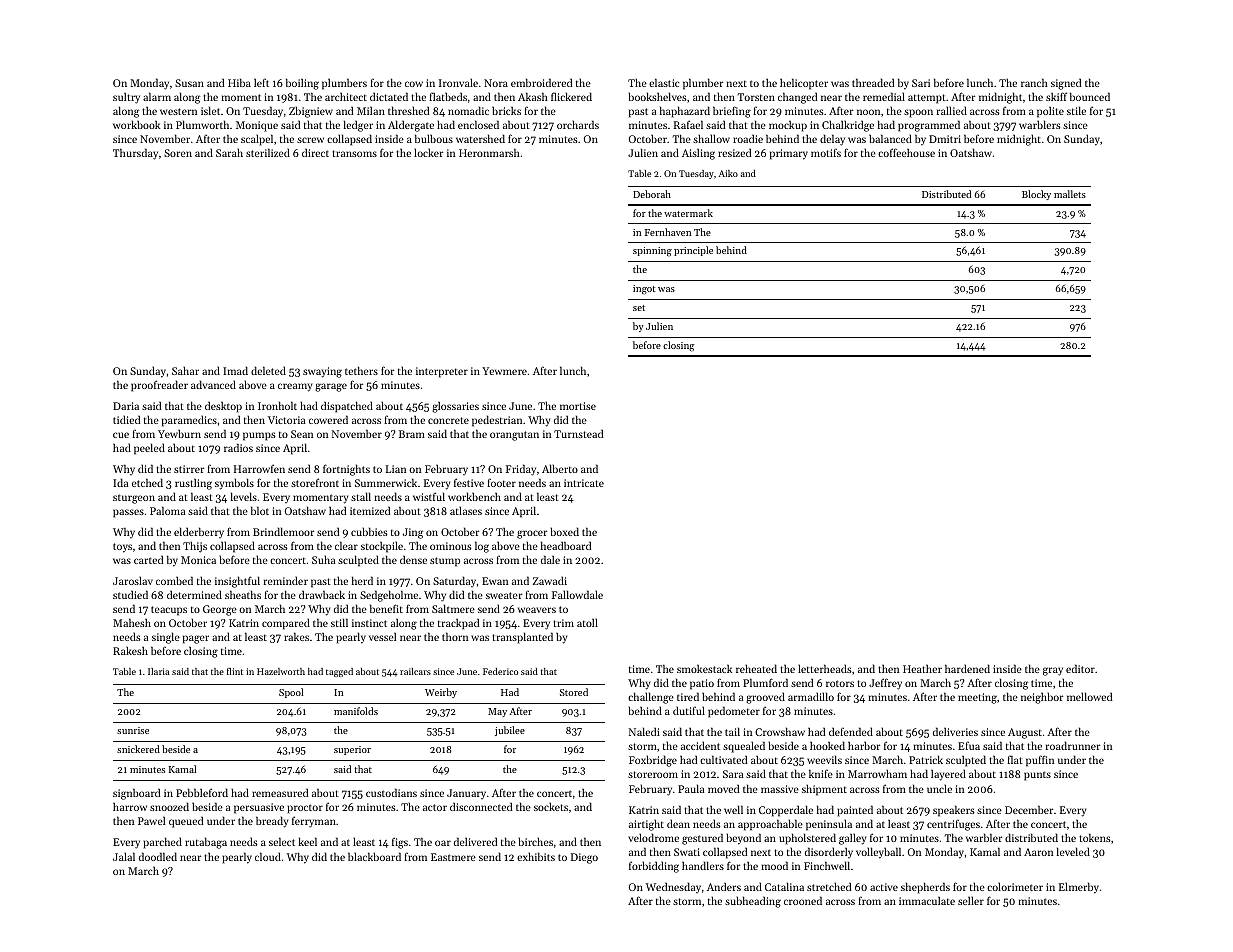 The height and width of the document is (952, 1233). I want to click on skiff, so click(1056, 96).
